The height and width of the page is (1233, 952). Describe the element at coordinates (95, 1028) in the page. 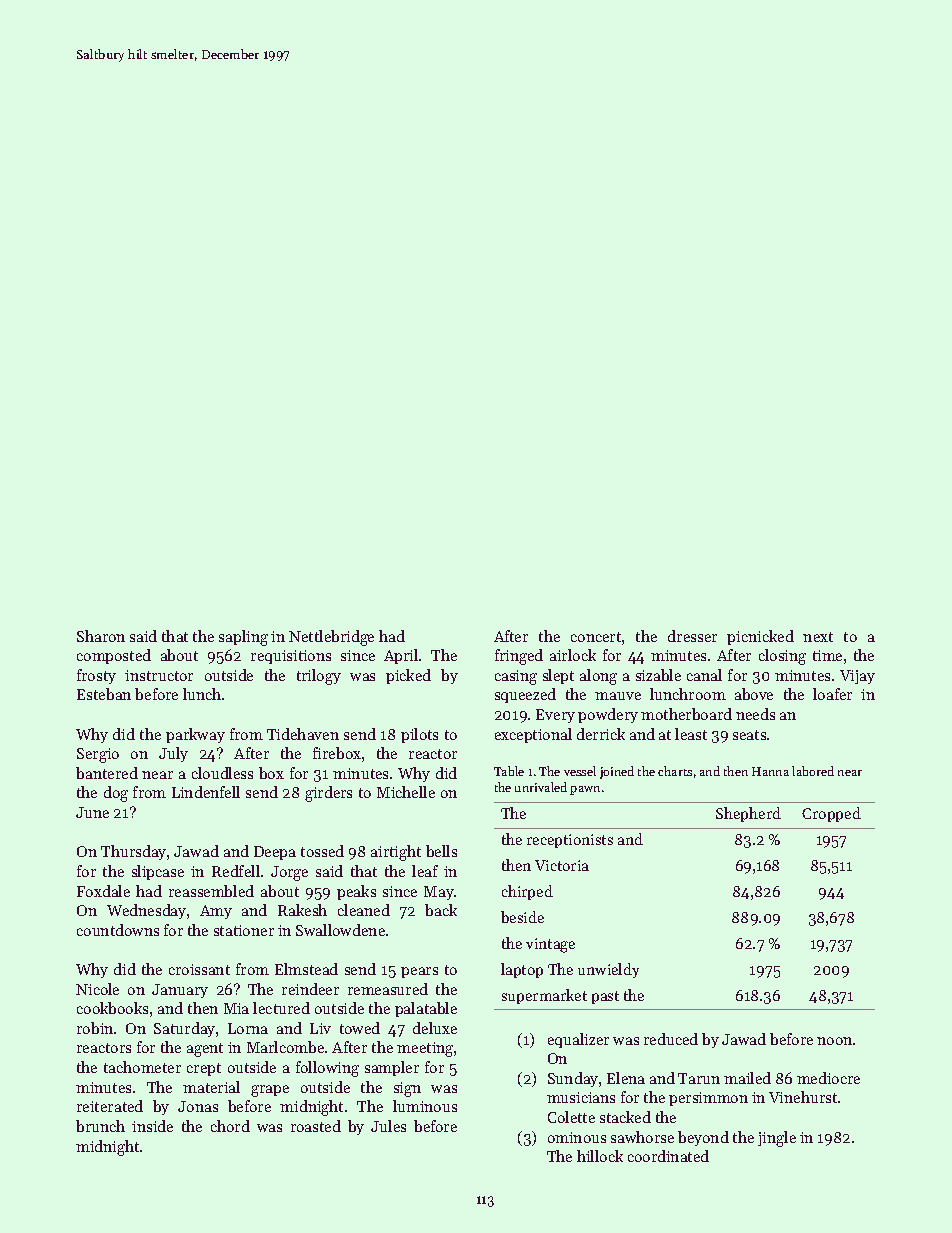

I see `robin` at that location.
